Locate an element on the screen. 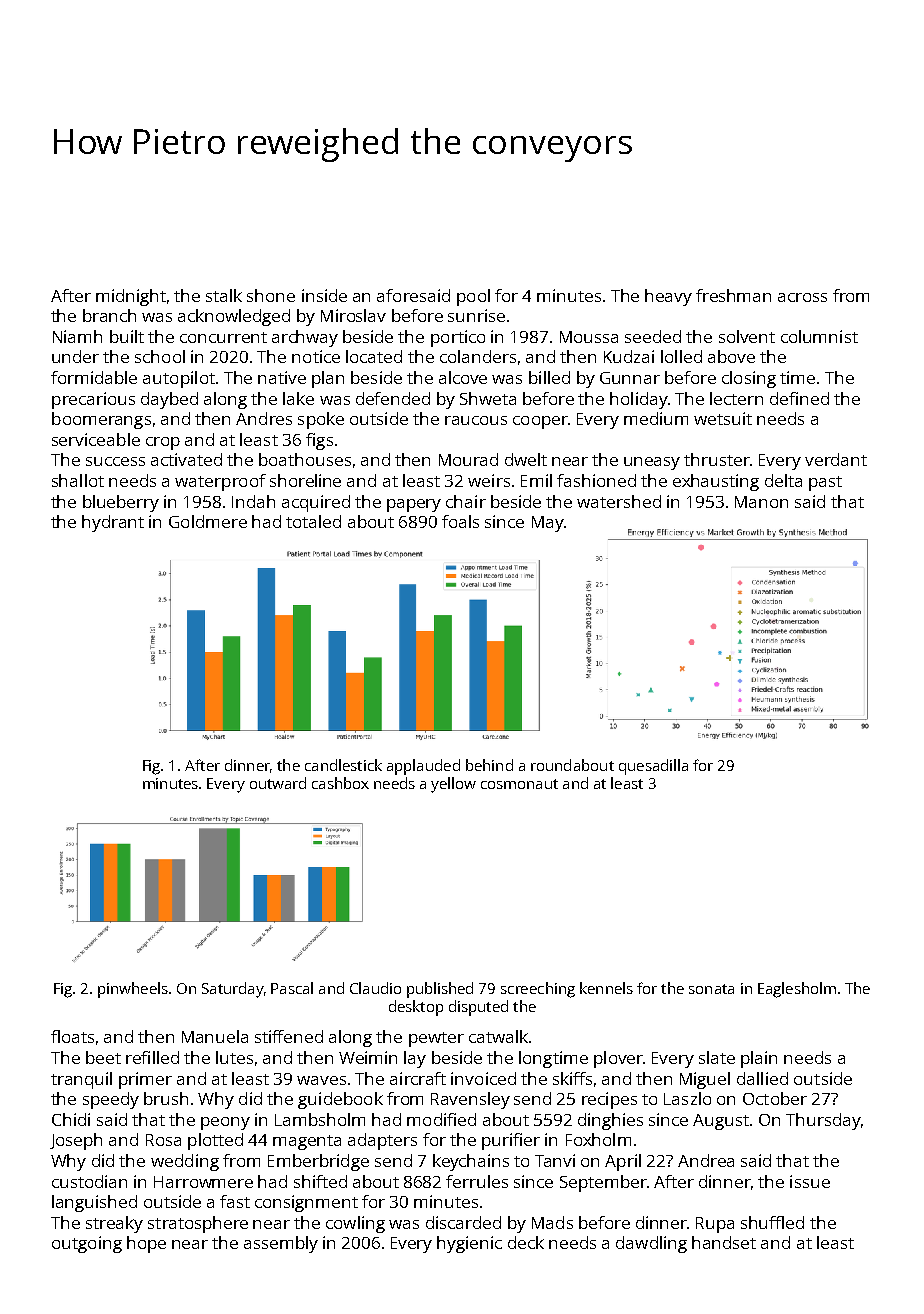 The width and height of the screenshot is (924, 1314). candlestick is located at coordinates (343, 765).
